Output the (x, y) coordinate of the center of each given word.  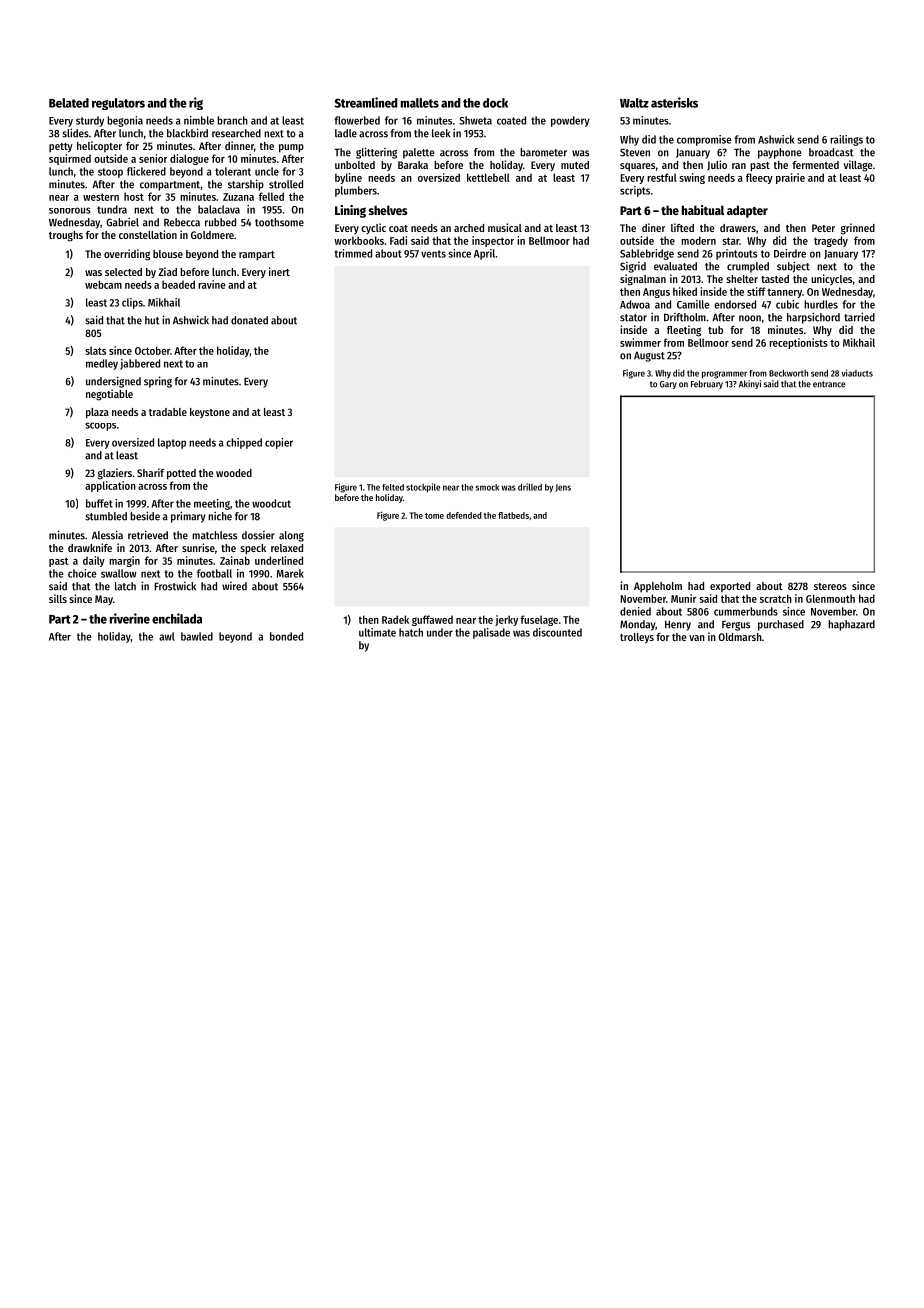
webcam (103, 284)
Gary (668, 385)
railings (846, 140)
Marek (290, 573)
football (214, 573)
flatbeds (513, 515)
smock (487, 487)
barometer (543, 152)
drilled (530, 487)
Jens (563, 488)
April (484, 254)
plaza (97, 413)
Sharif (150, 472)
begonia (125, 121)
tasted (775, 279)
